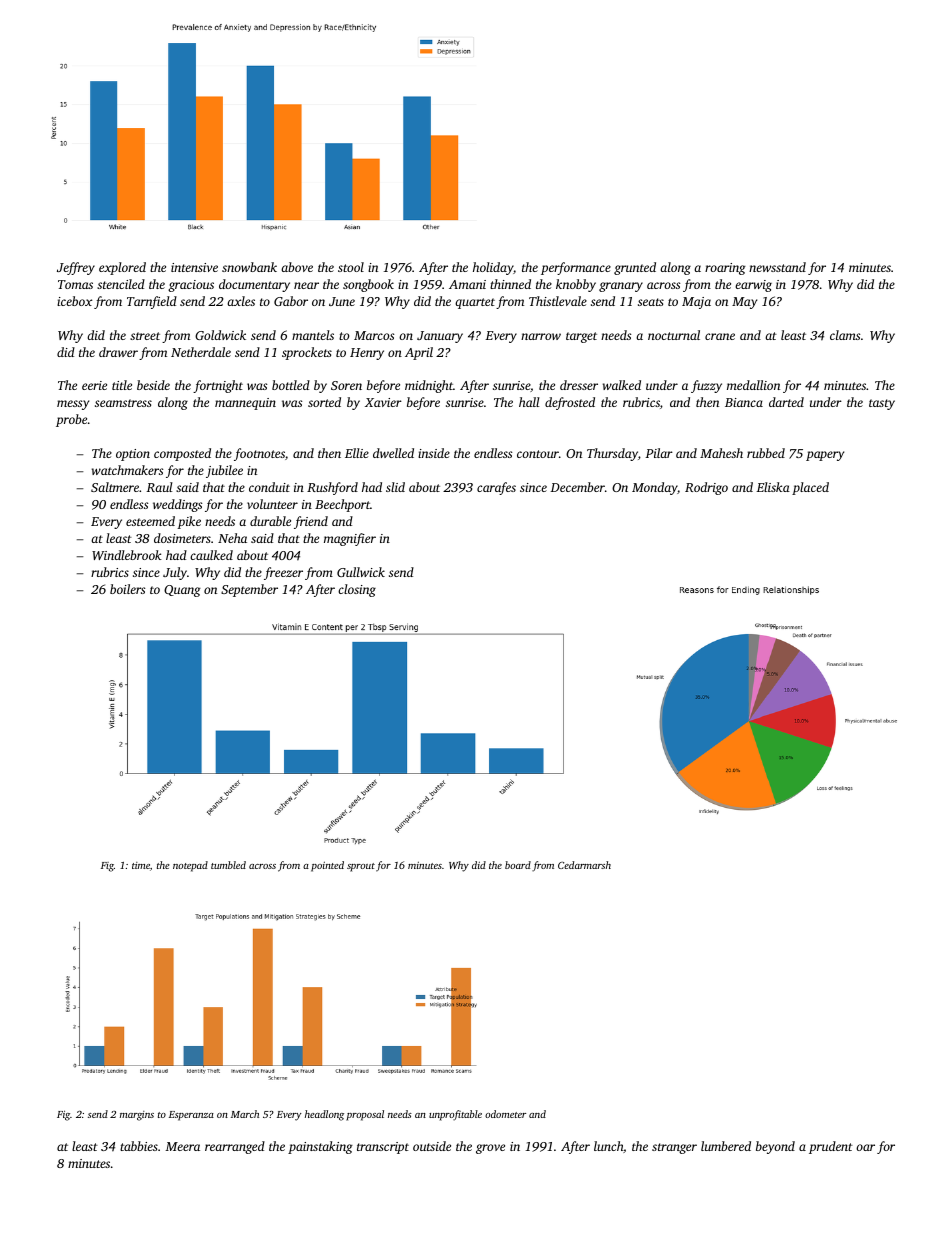 The height and width of the page is (1233, 952). What do you see at coordinates (706, 488) in the page?
I see `Rodrigo` at bounding box center [706, 488].
